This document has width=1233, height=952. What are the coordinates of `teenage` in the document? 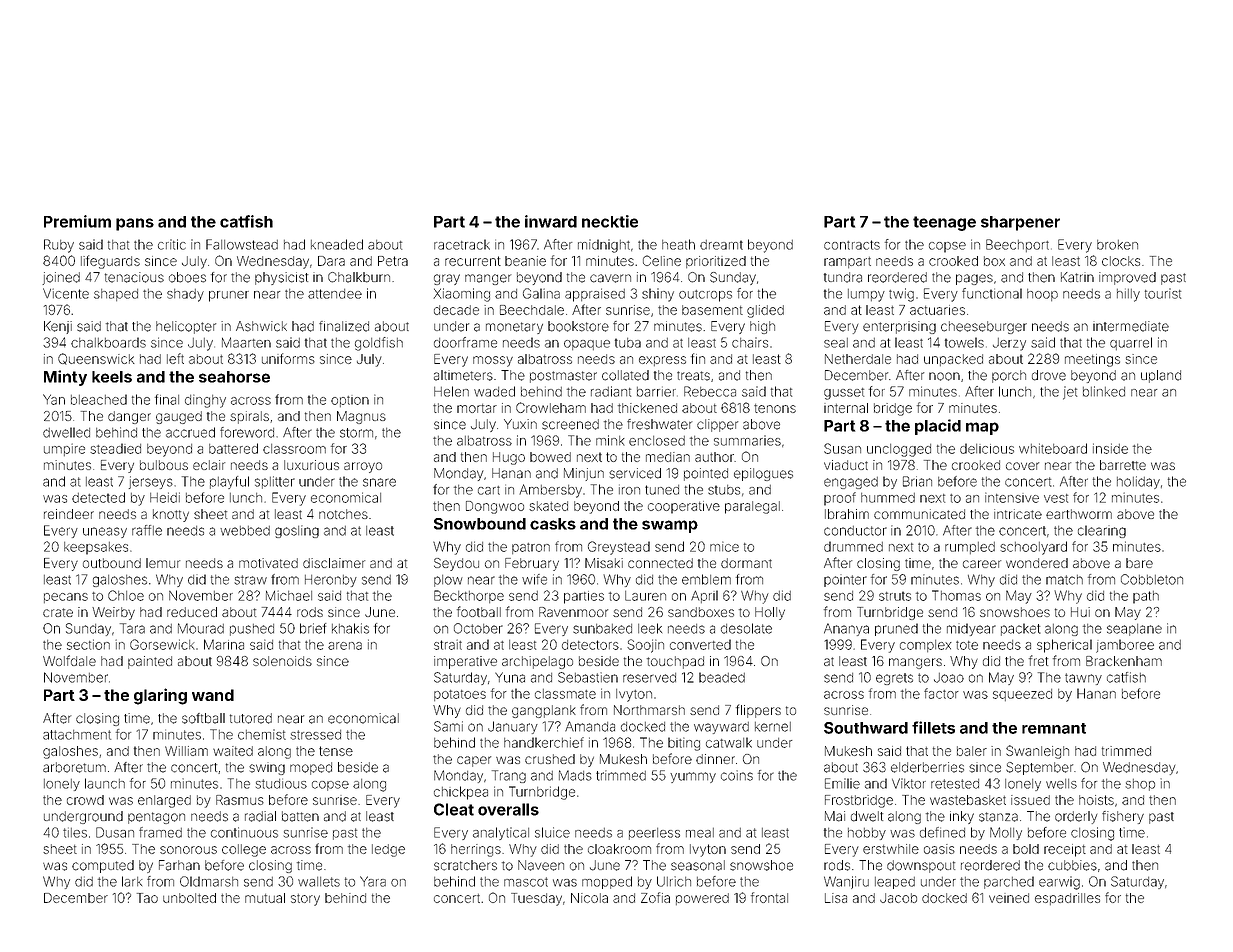 It's located at (944, 223).
